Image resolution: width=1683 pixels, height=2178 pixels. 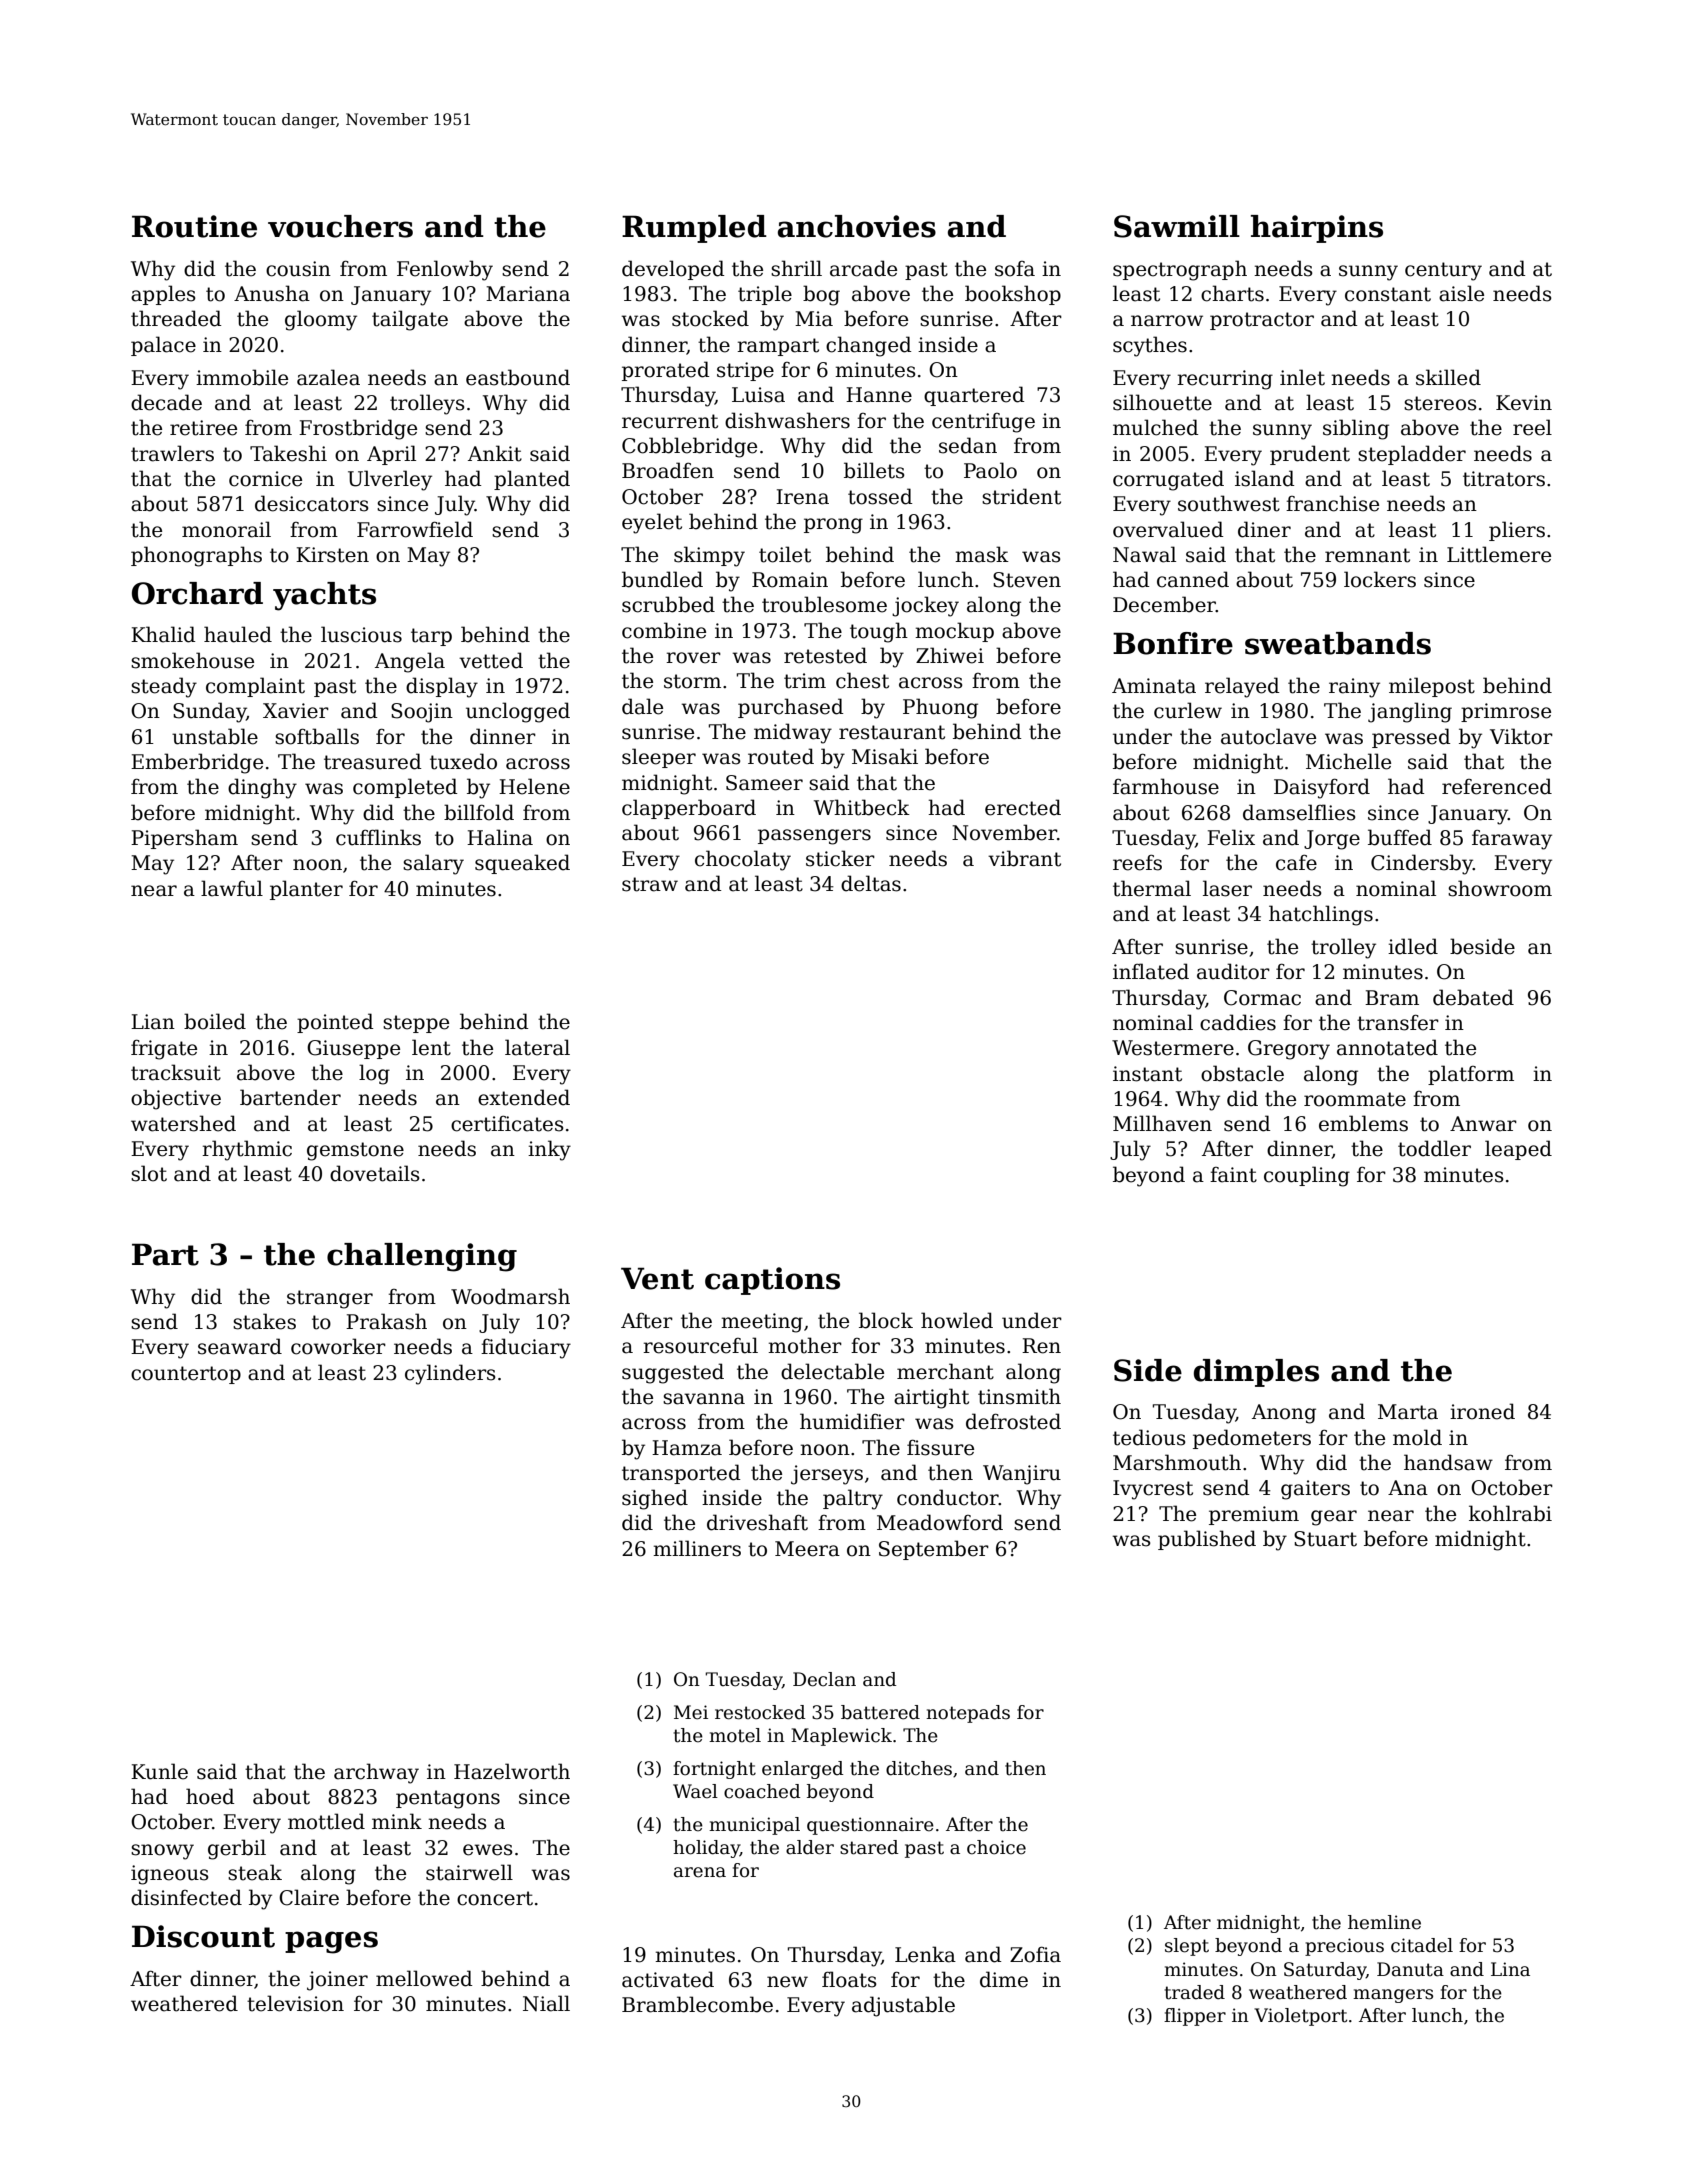 What do you see at coordinates (330, 1299) in the screenshot?
I see `stranger` at bounding box center [330, 1299].
